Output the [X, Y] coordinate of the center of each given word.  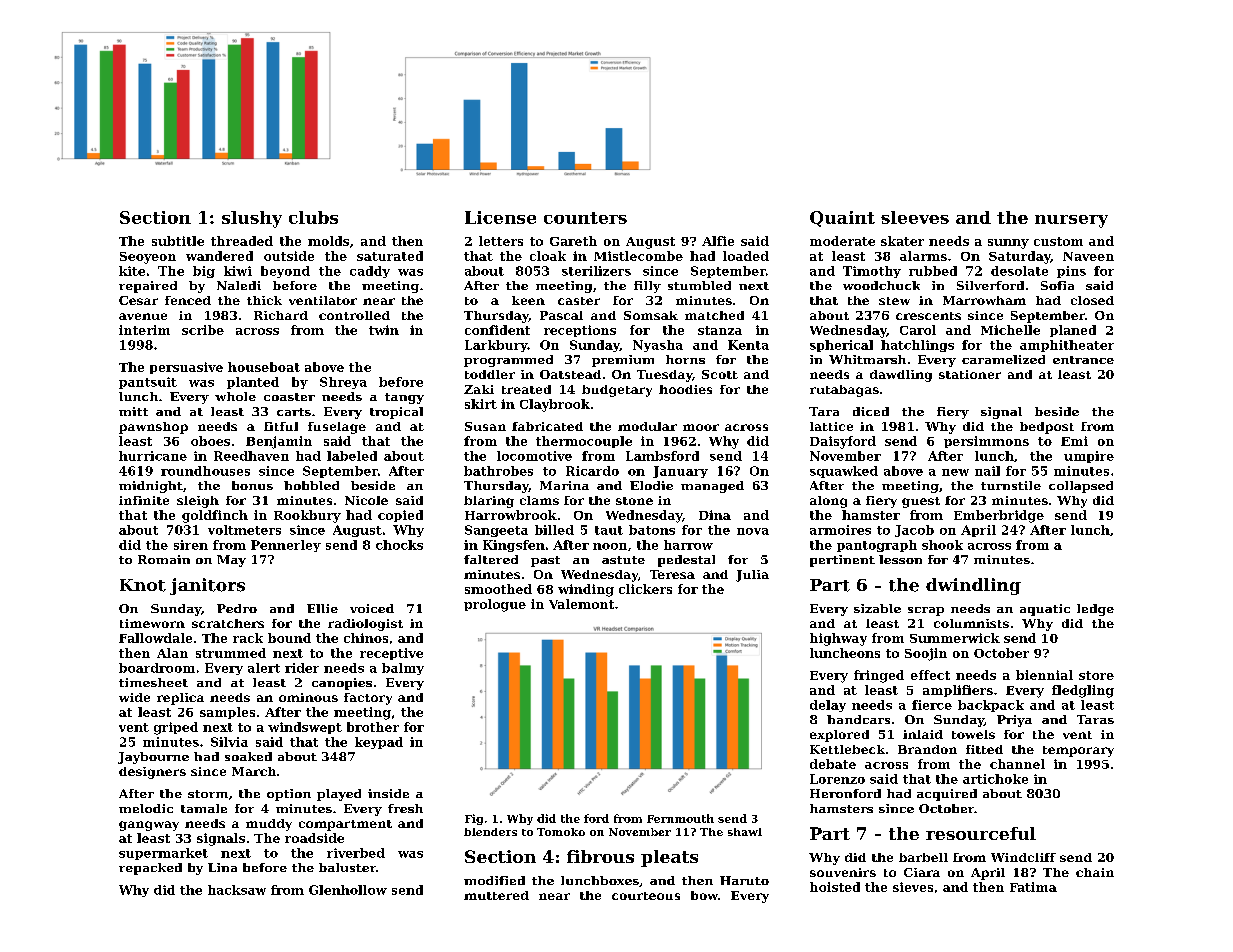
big [204, 272]
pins [1071, 272]
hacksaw [237, 890]
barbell [923, 857]
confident [497, 330]
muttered [496, 895]
